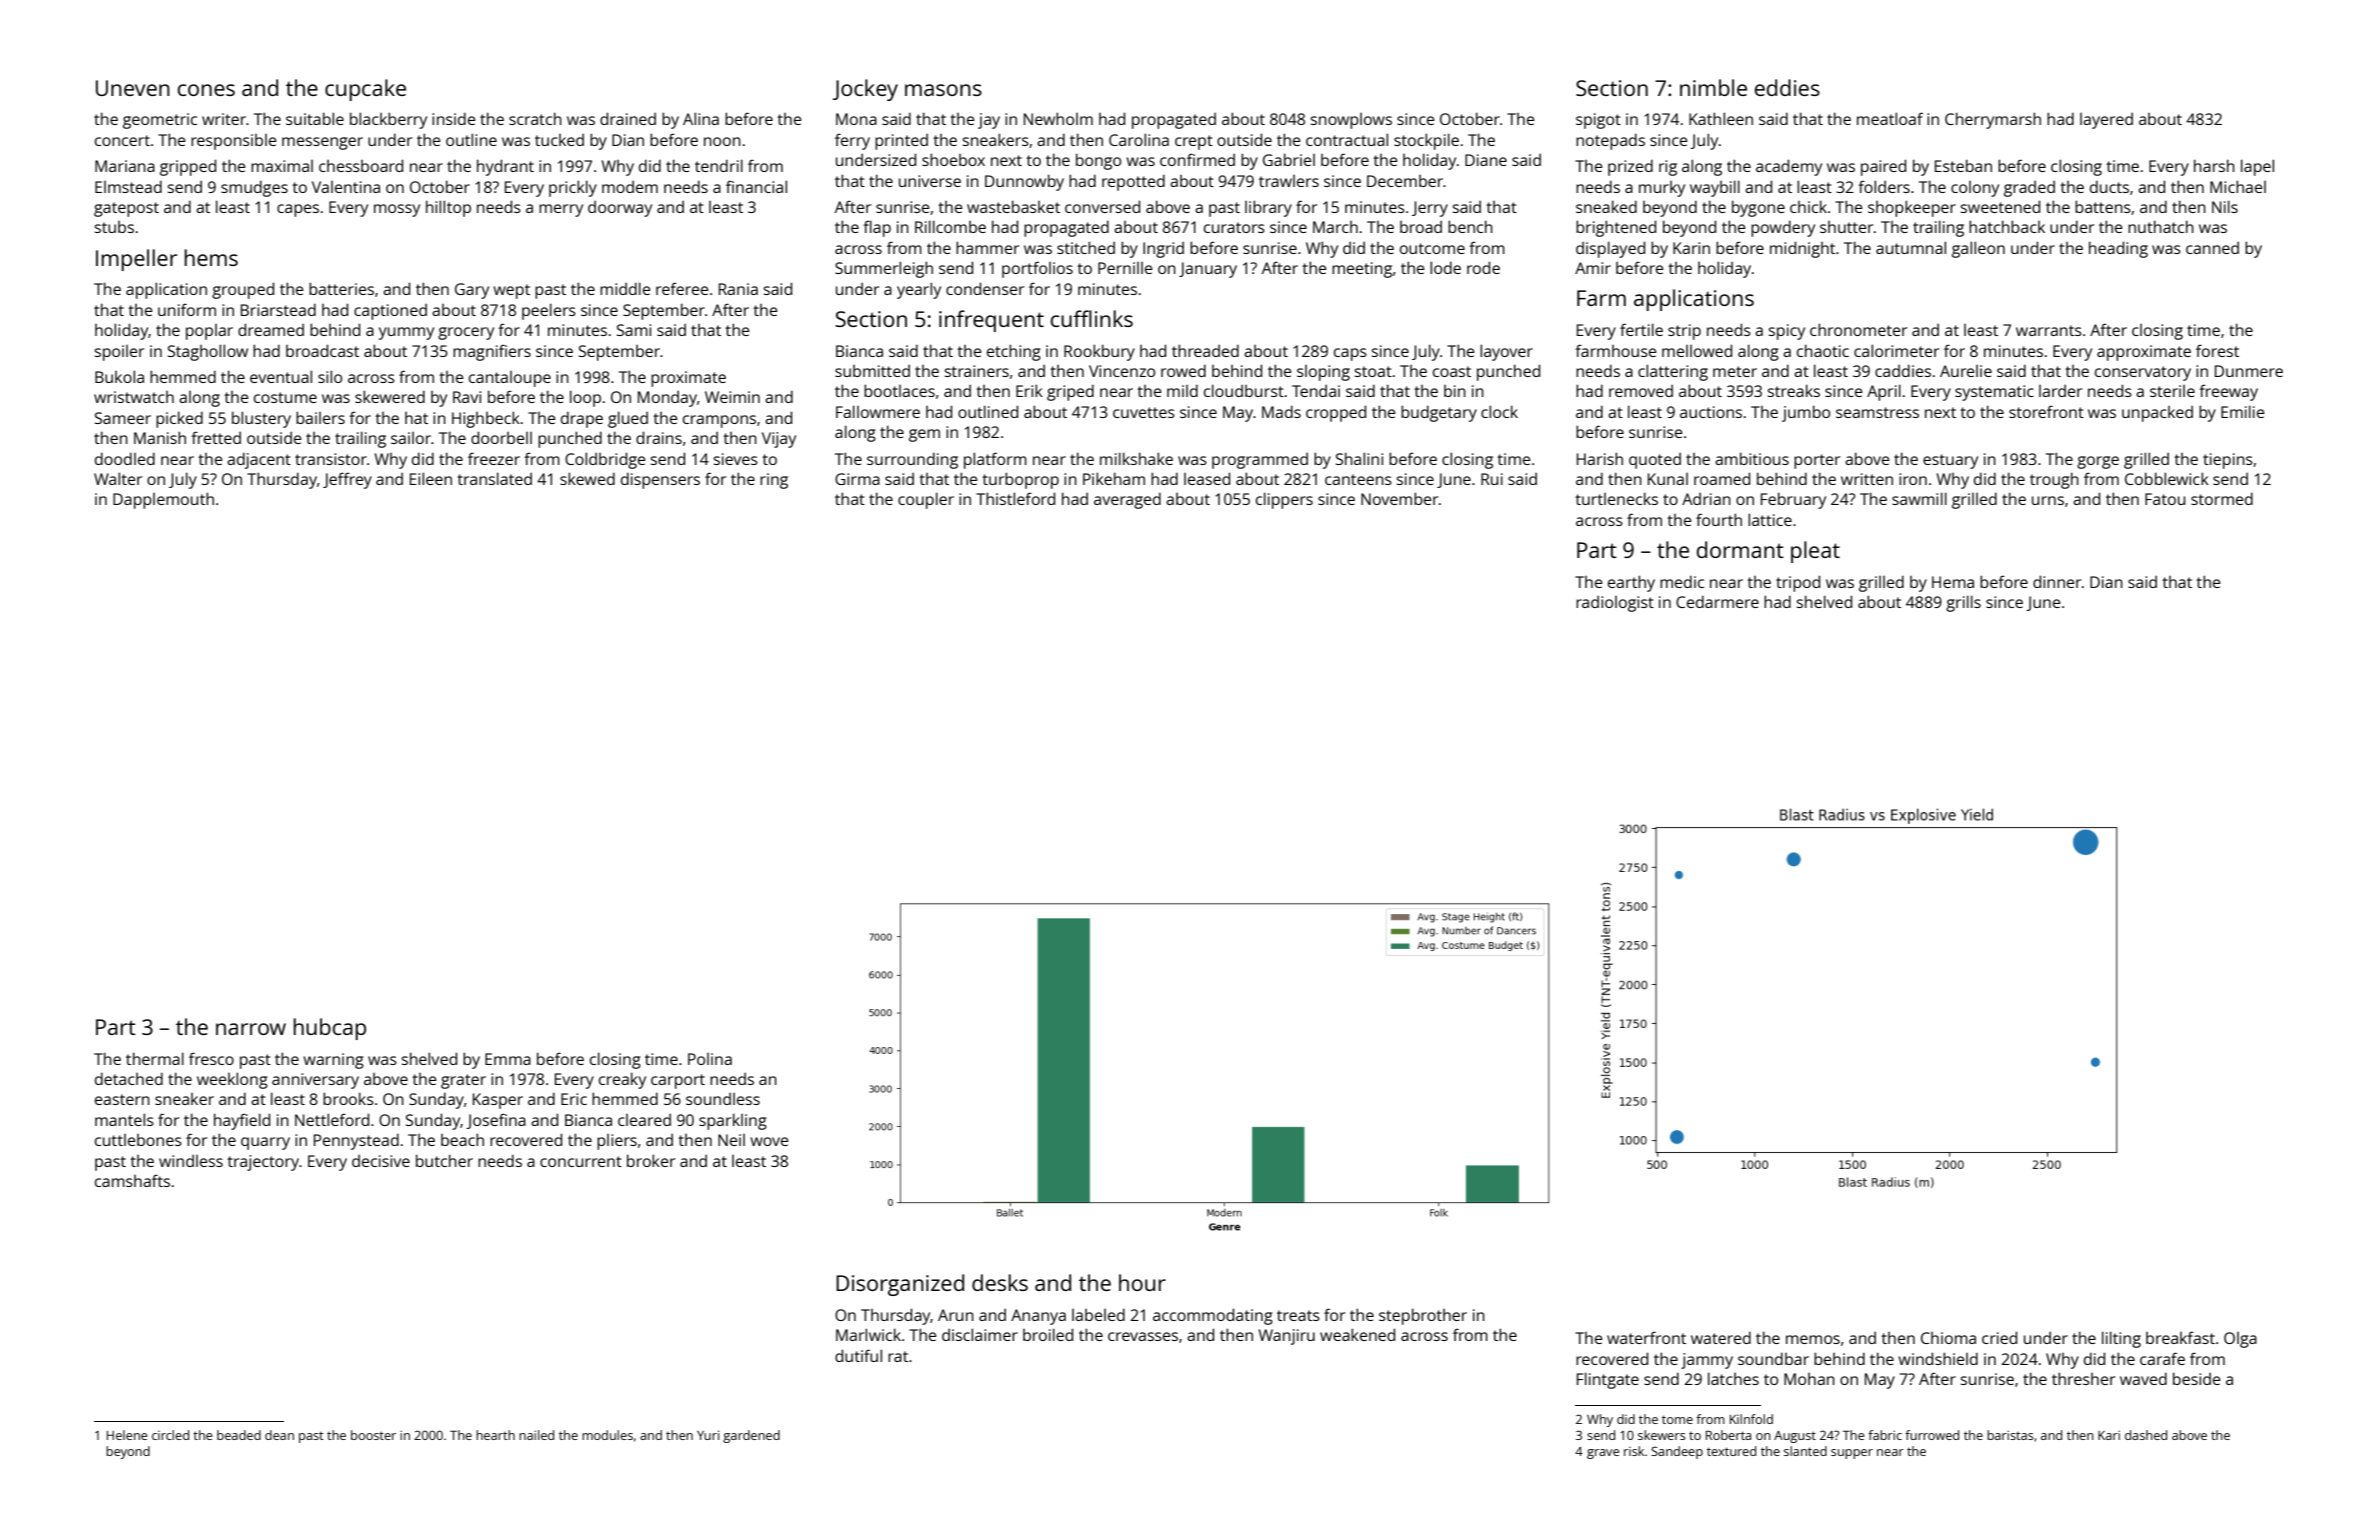  I want to click on grills, so click(1963, 603).
